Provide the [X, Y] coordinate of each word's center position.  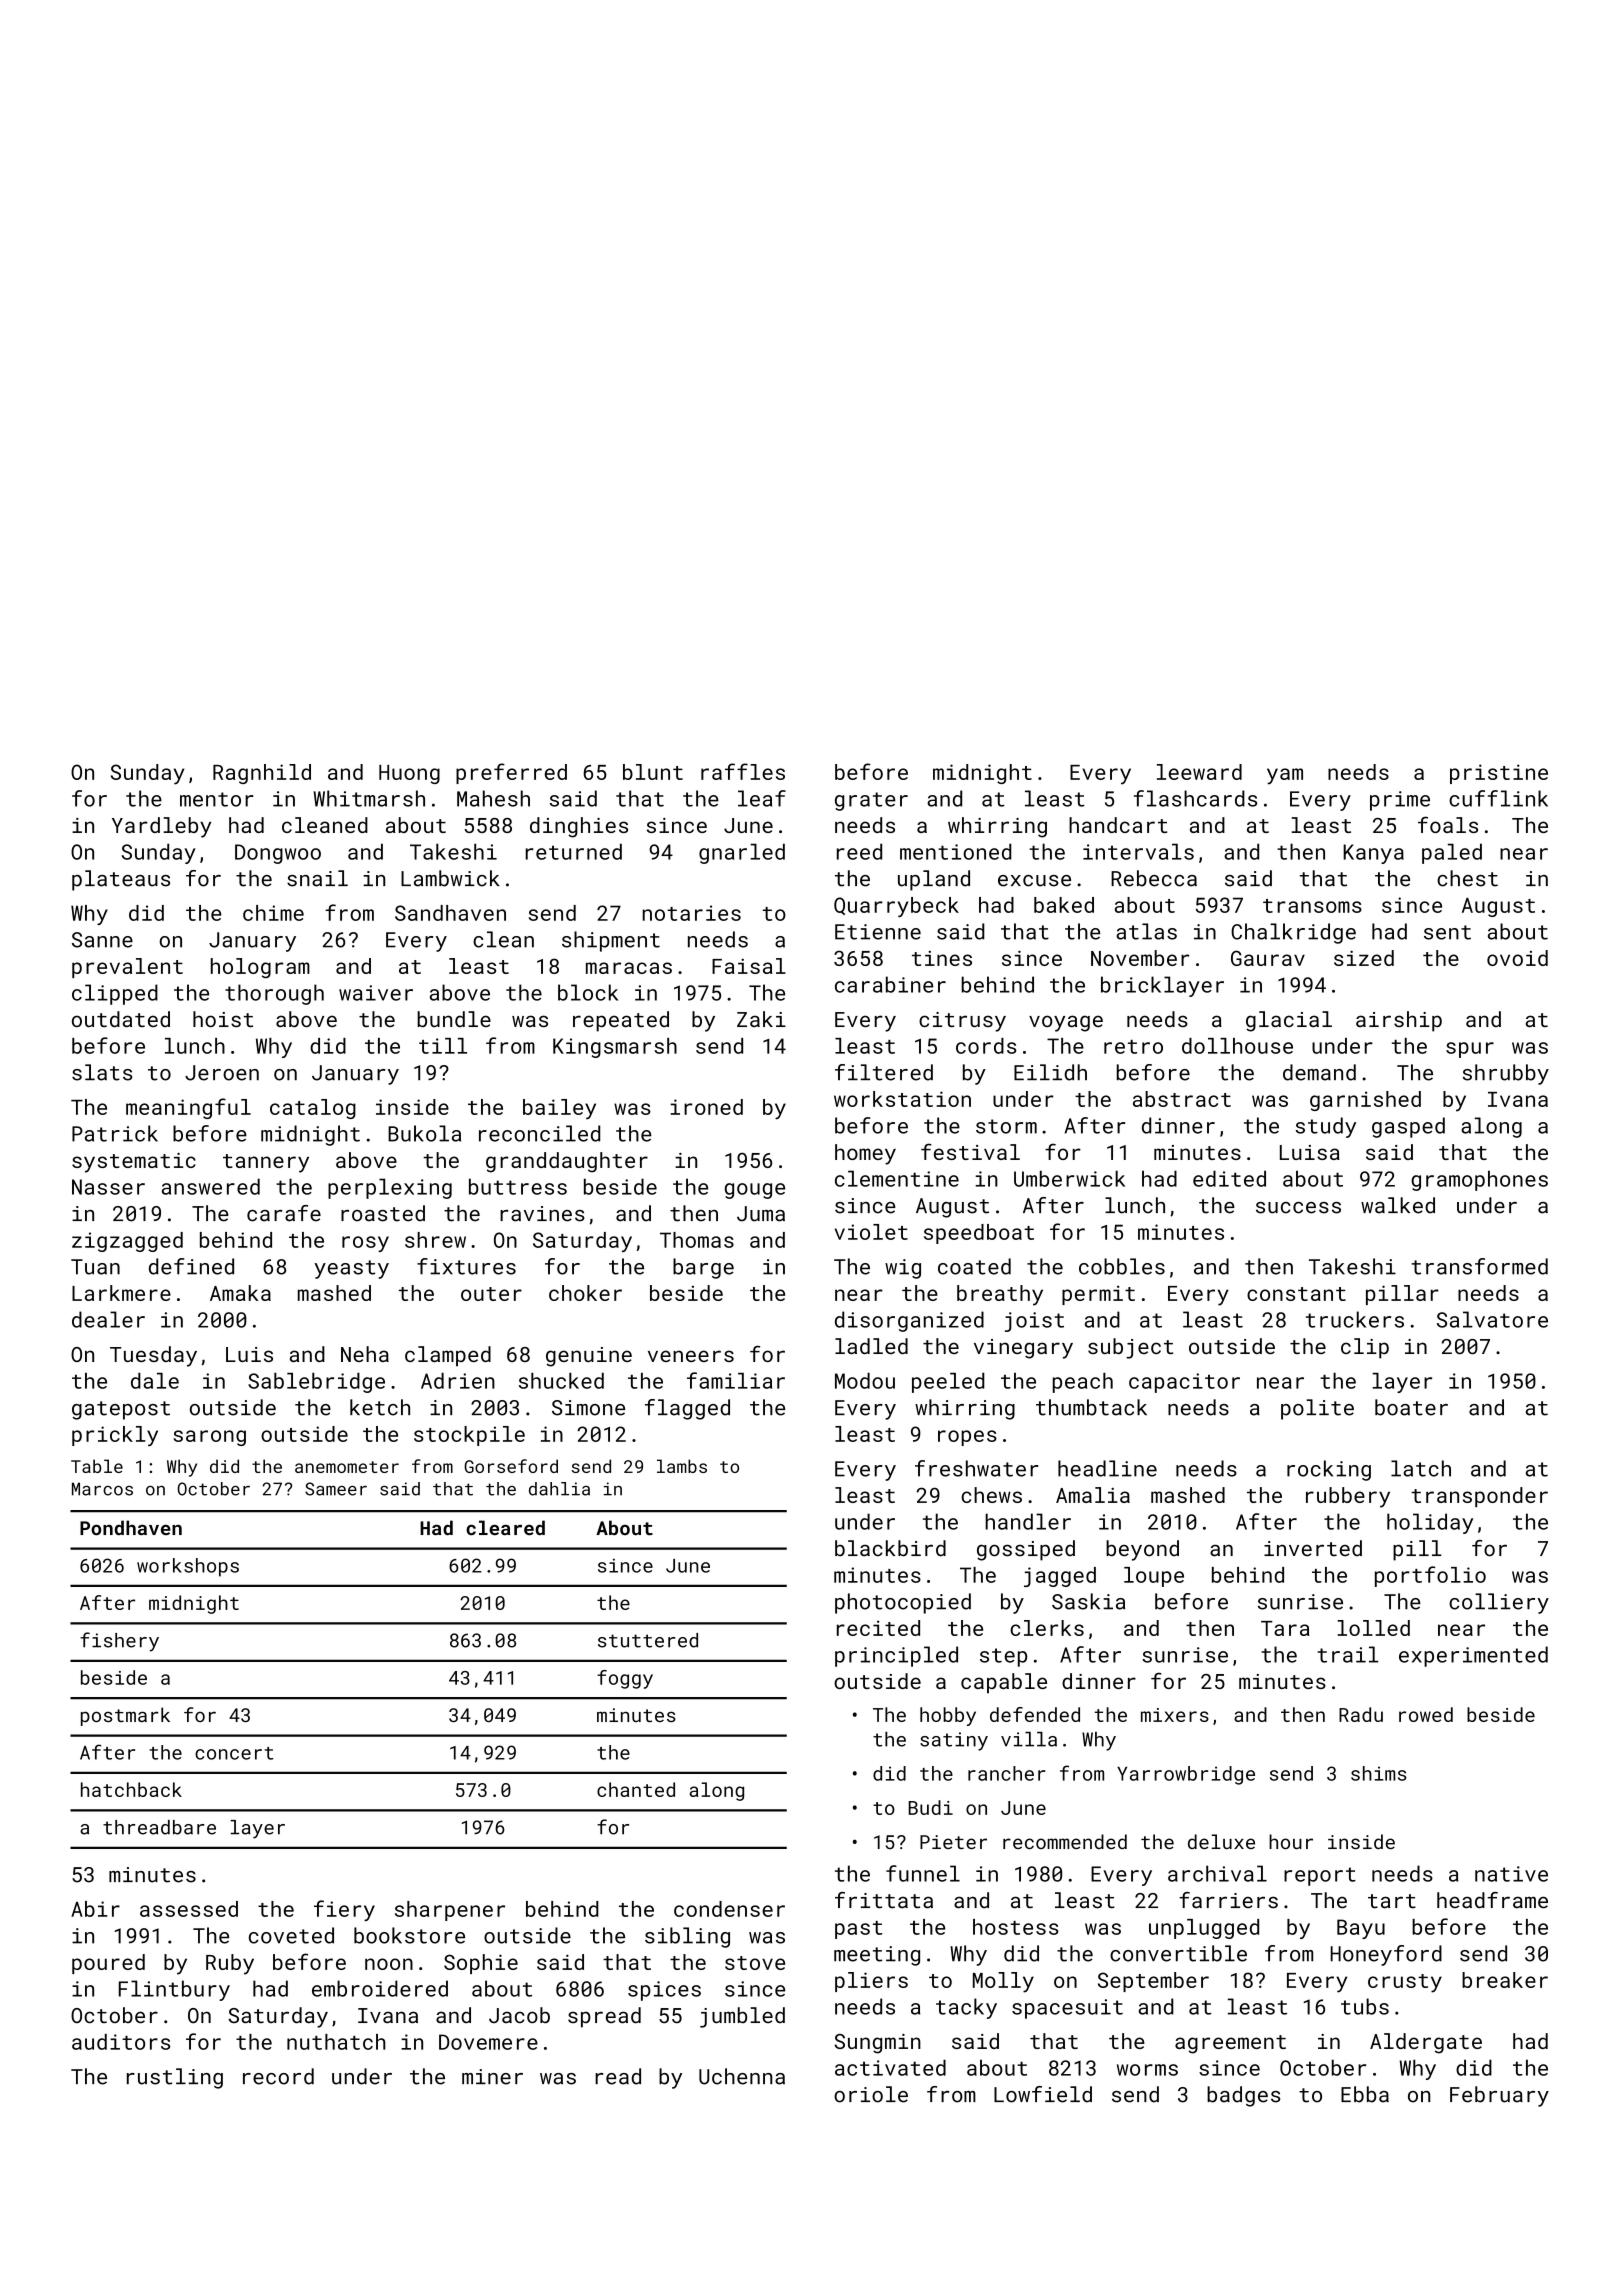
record [278, 2076]
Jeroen [222, 1073]
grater [871, 801]
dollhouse [1237, 1046]
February [1499, 2096]
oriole [871, 2094]
